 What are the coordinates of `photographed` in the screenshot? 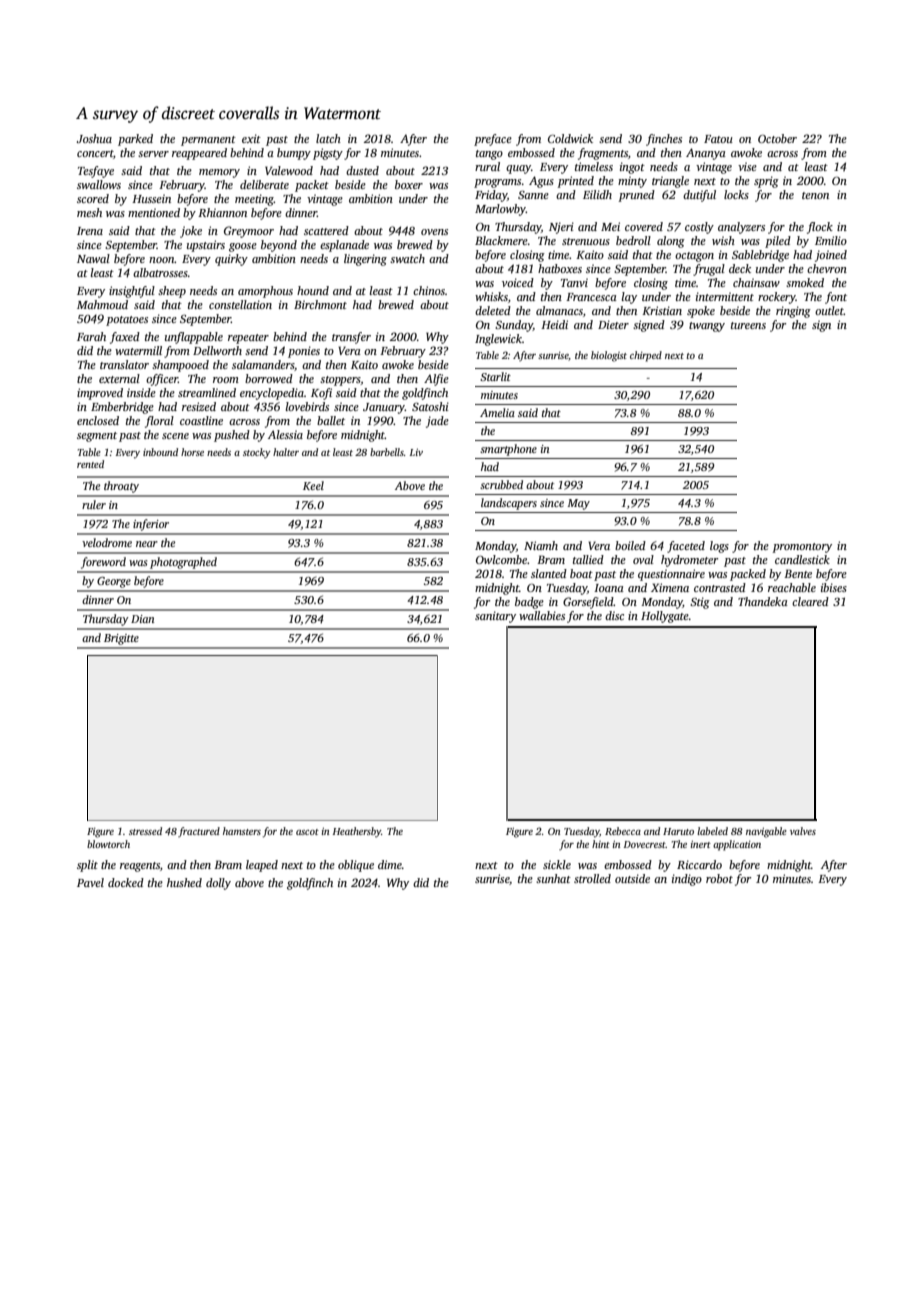 It's located at (183, 563).
